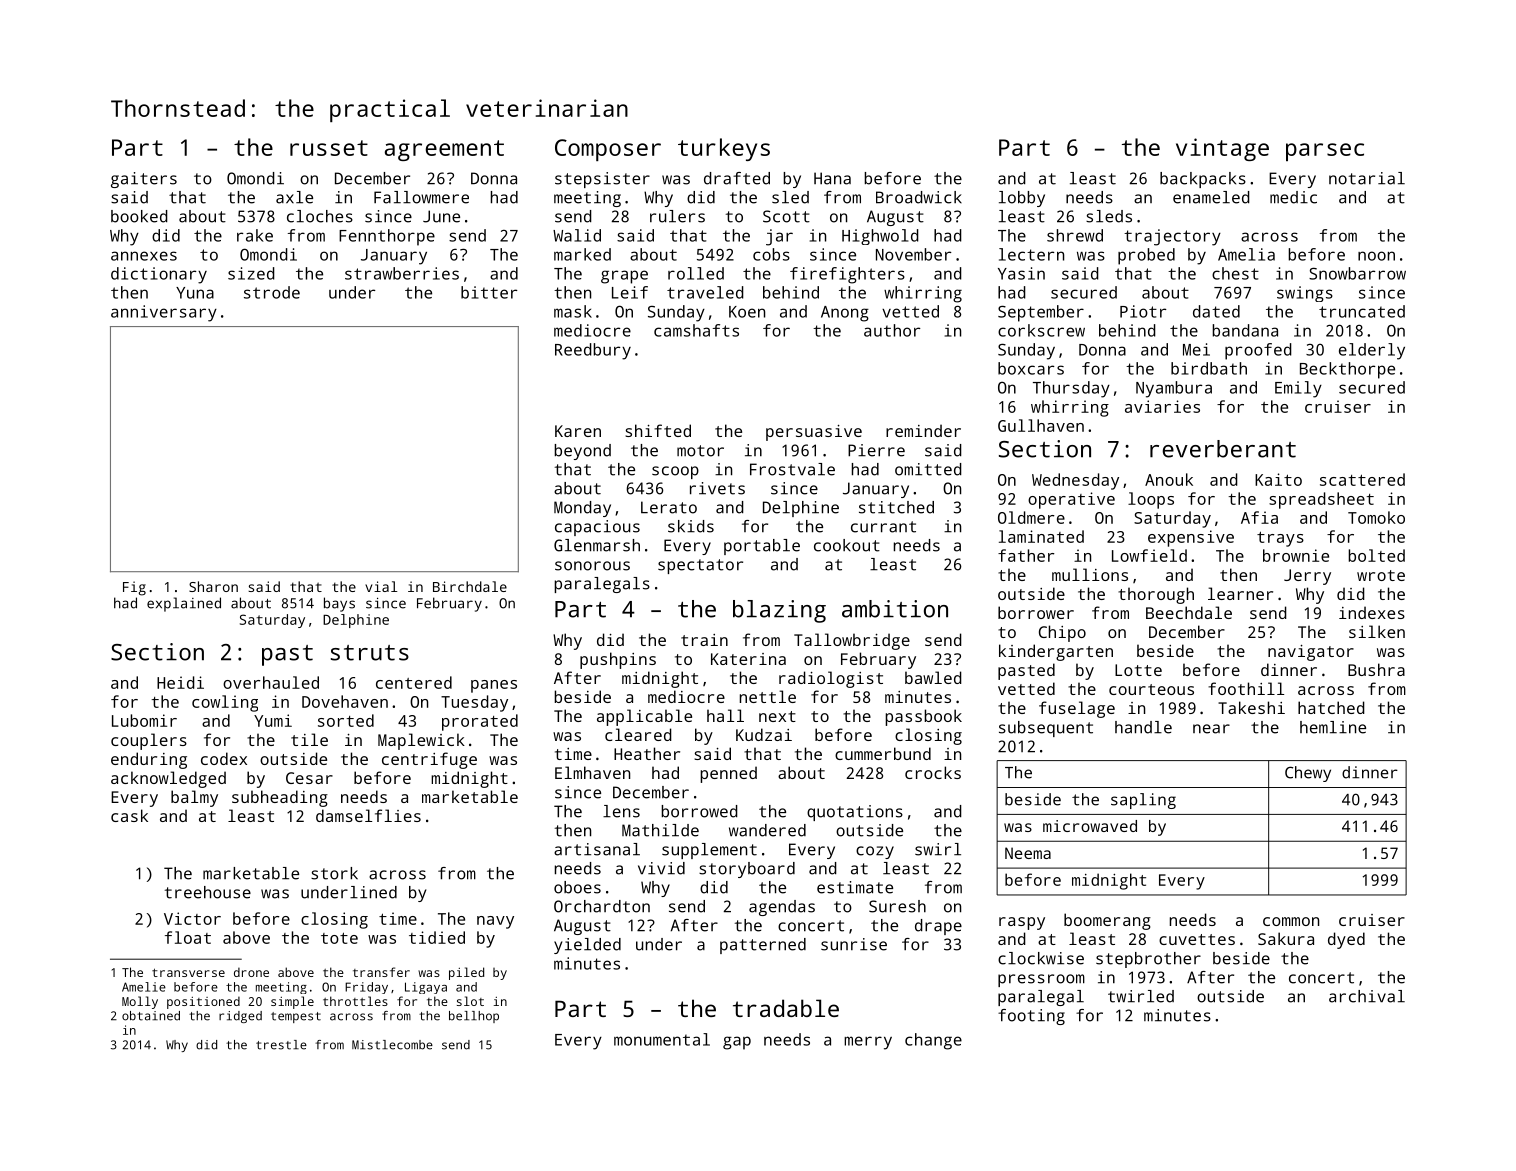 Image resolution: width=1516 pixels, height=1171 pixels. Describe the element at coordinates (444, 150) in the screenshot. I see `agreement` at that location.
